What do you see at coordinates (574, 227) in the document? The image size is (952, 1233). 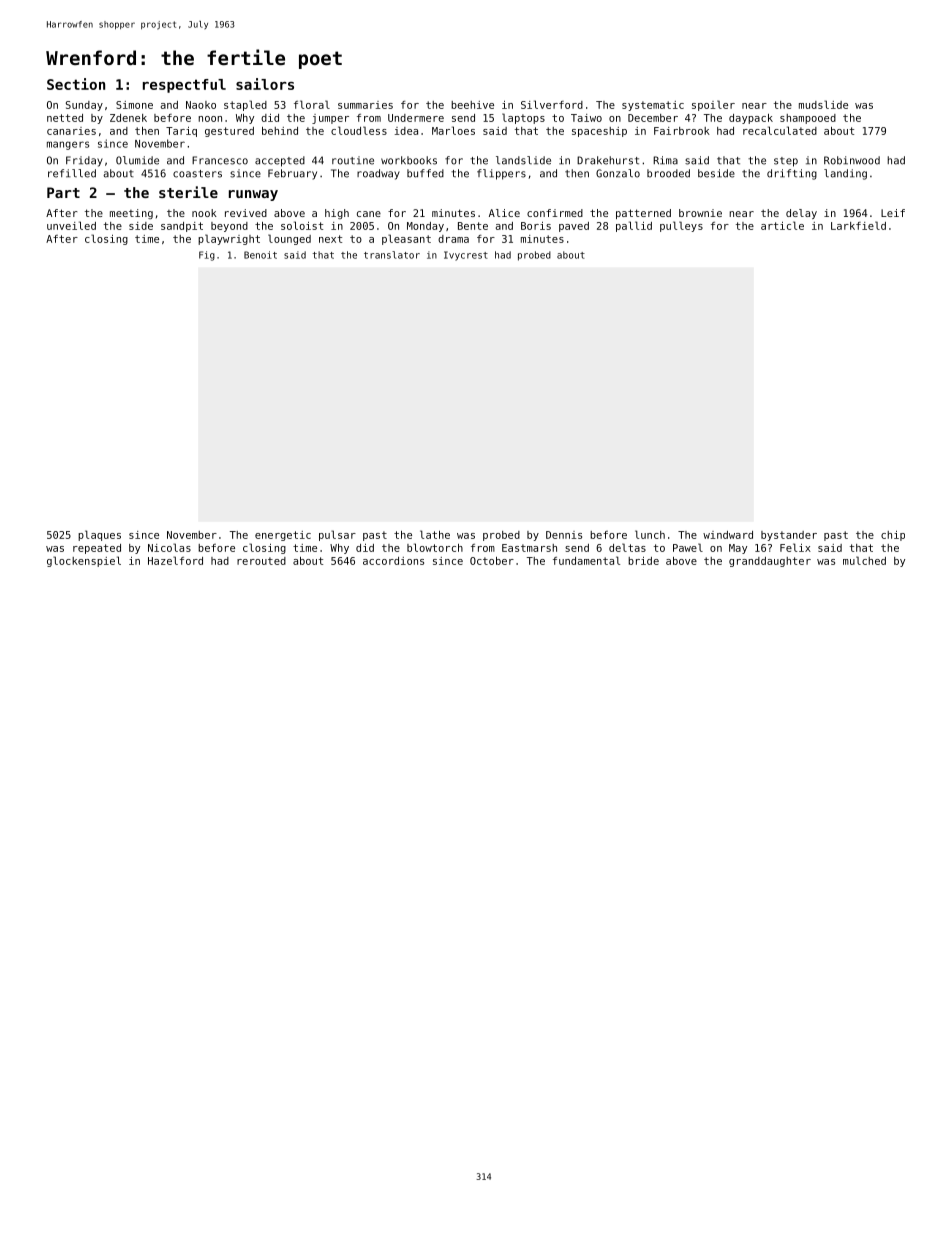 I see `paved` at bounding box center [574, 227].
